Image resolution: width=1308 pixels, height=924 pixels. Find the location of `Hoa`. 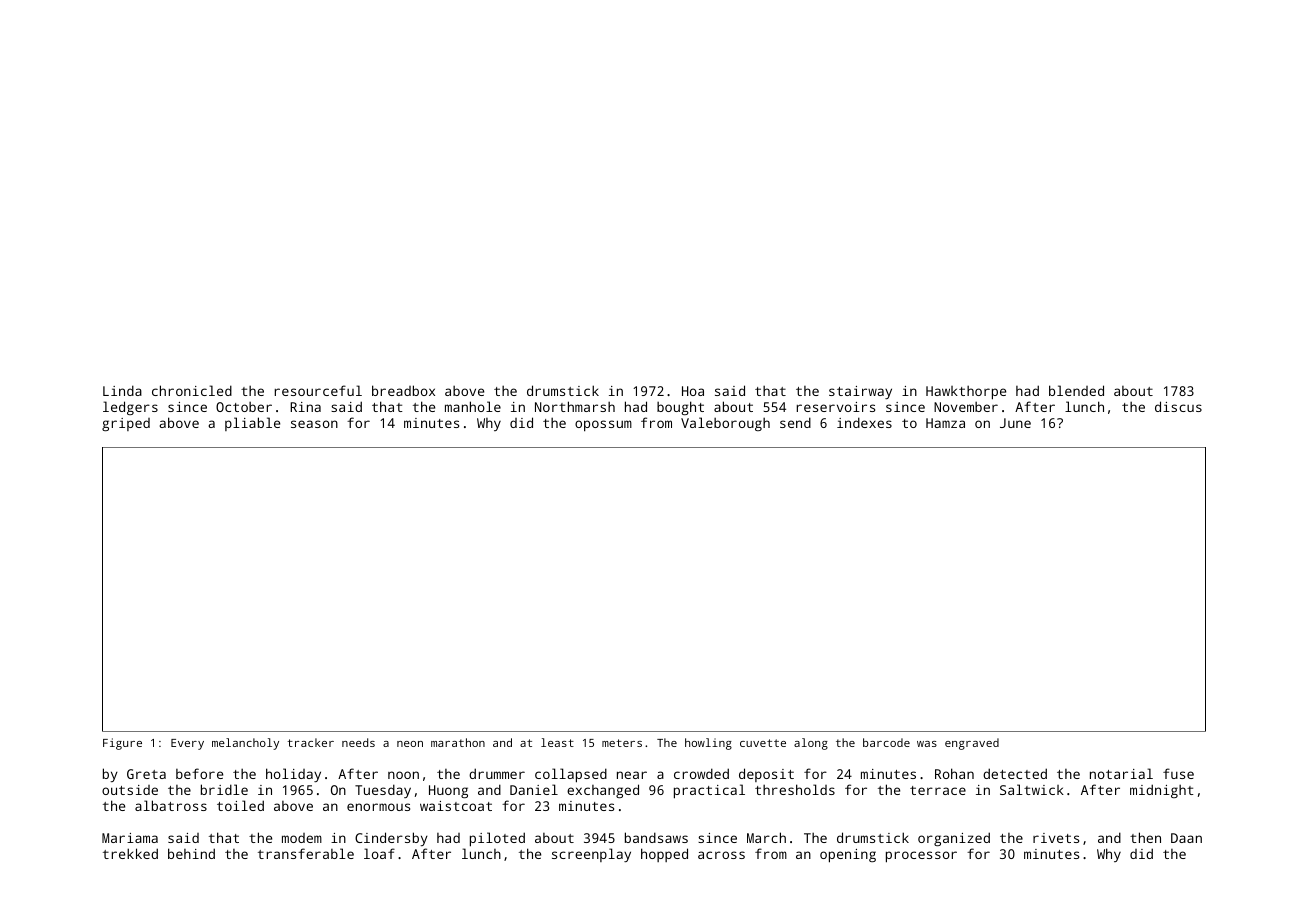

Hoa is located at coordinates (693, 391).
